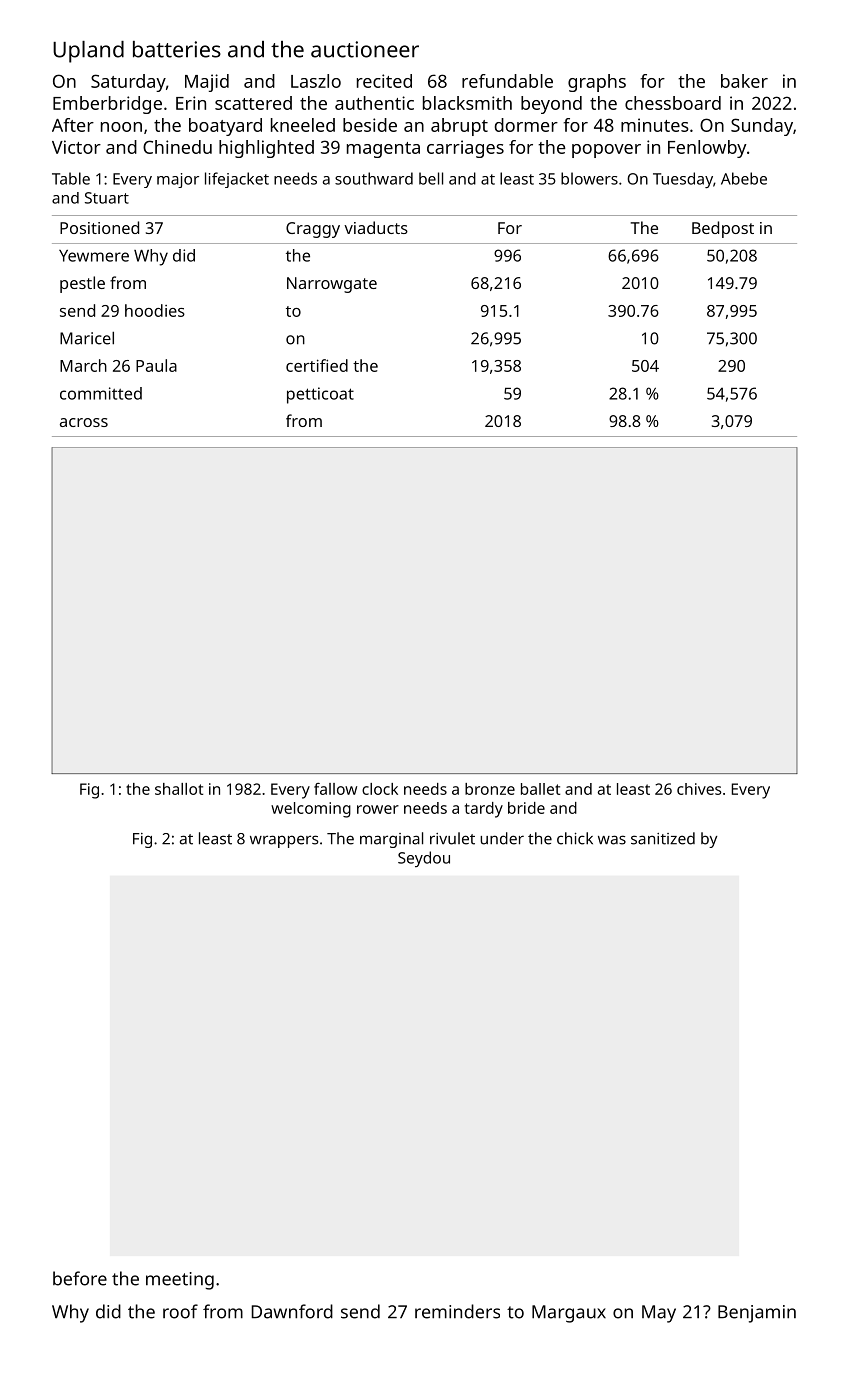  Describe the element at coordinates (179, 789) in the image. I see `shallot` at that location.
